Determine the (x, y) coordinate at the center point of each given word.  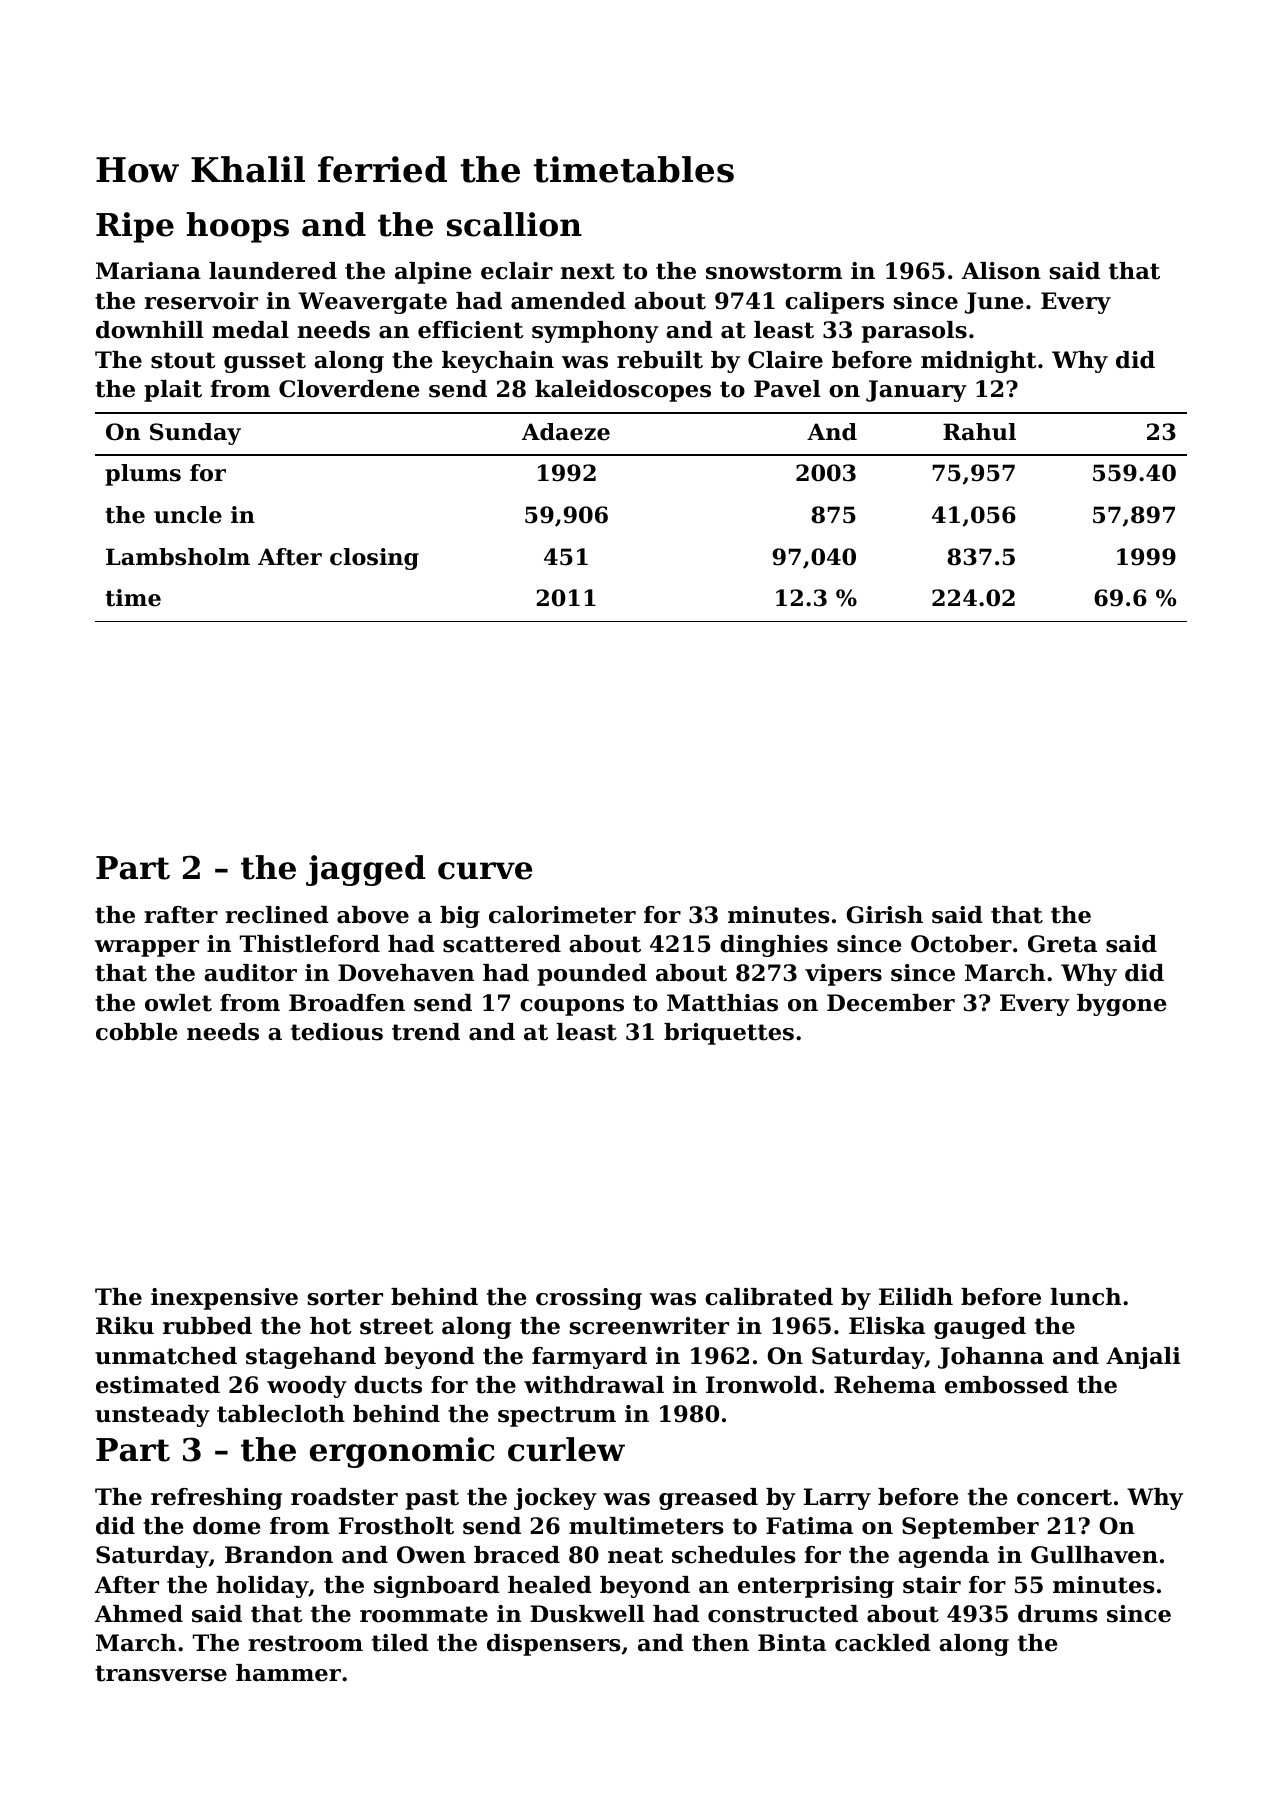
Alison (1001, 271)
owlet (178, 1003)
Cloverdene (349, 389)
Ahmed (139, 1614)
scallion (514, 224)
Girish (884, 915)
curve (485, 871)
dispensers (554, 1645)
